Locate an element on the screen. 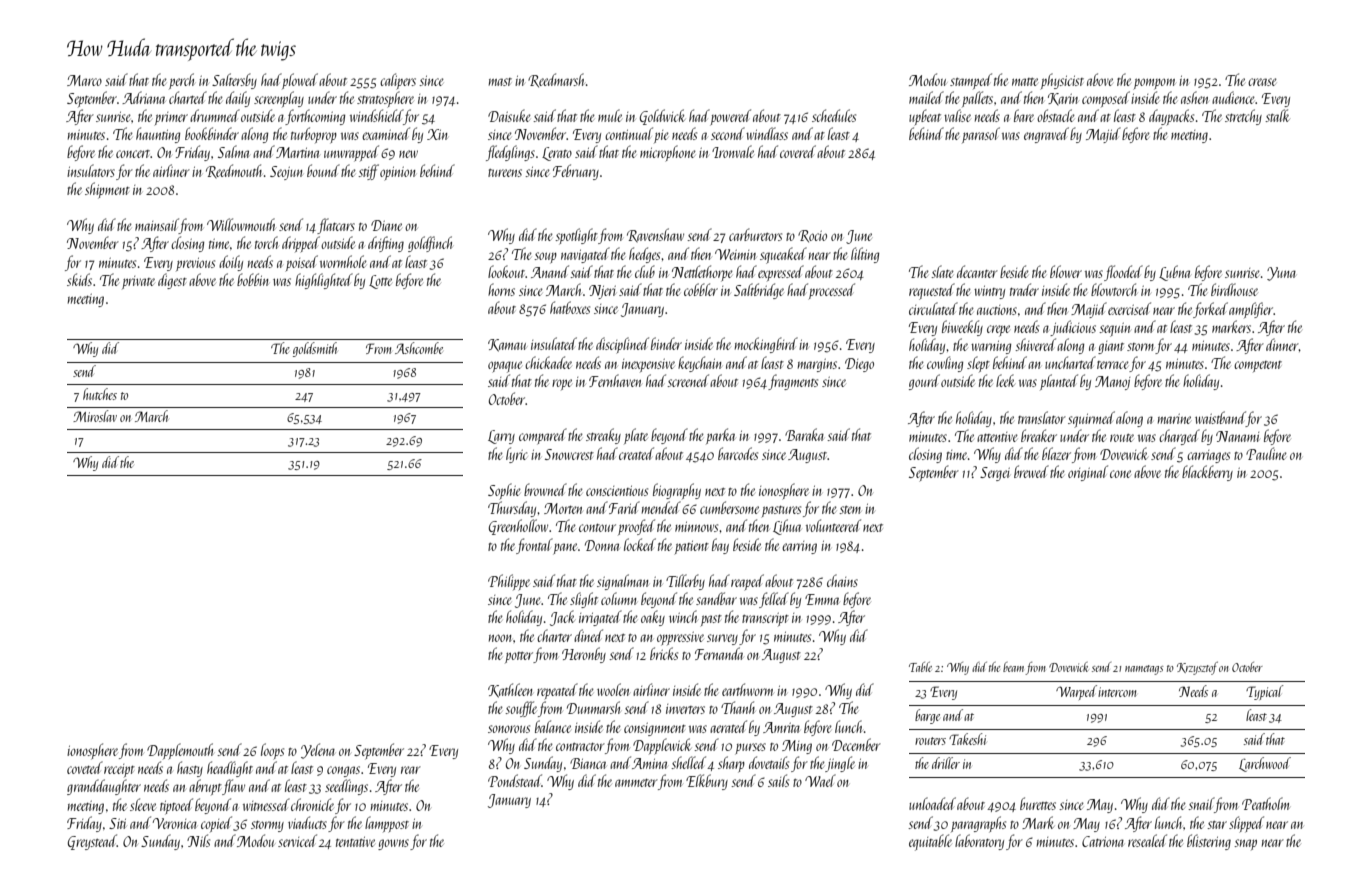 Image resolution: width=1372 pixels, height=887 pixels. Yuna is located at coordinates (1281, 274).
